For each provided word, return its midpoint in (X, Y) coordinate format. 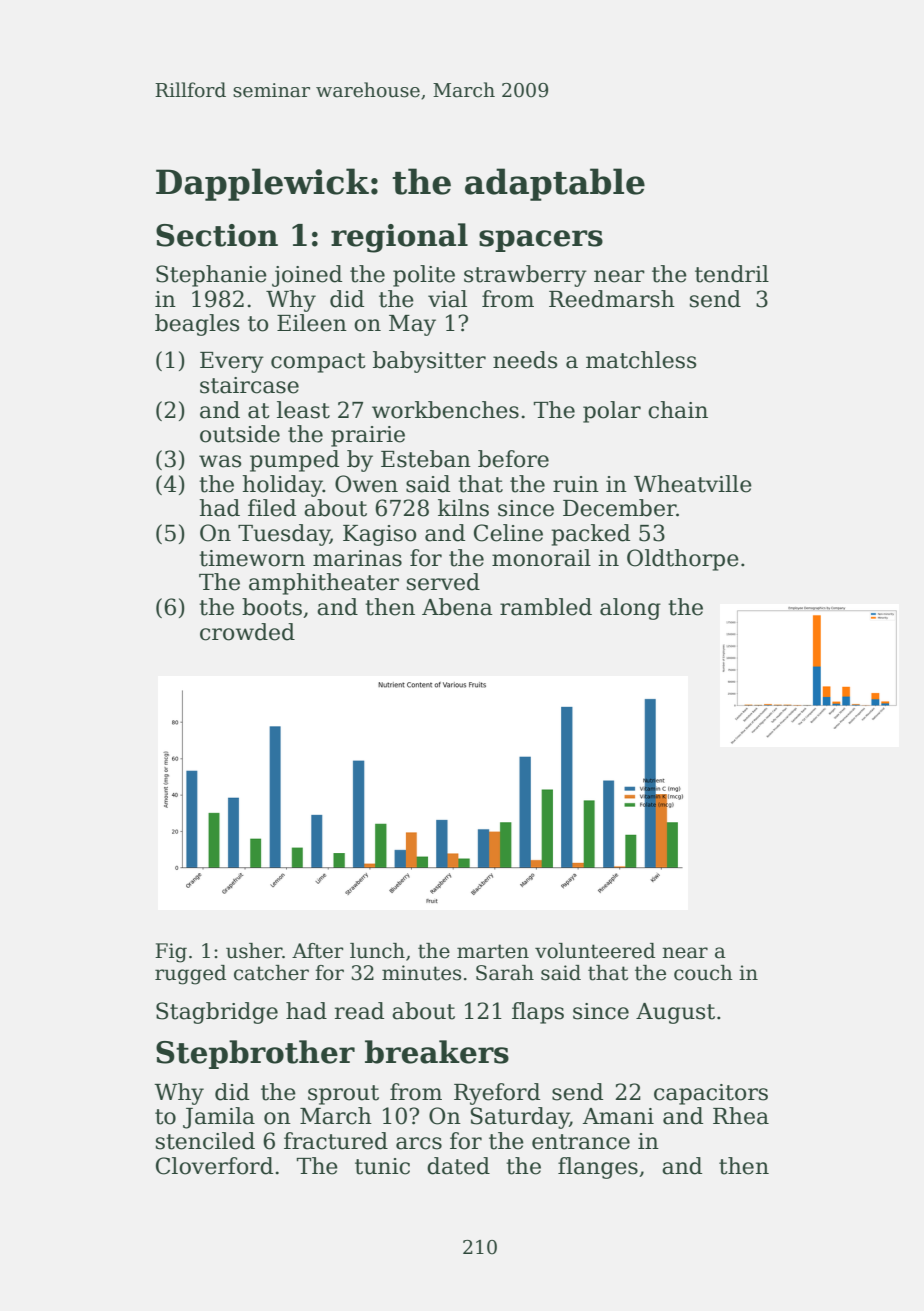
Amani (618, 1116)
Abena (457, 607)
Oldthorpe (683, 560)
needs (525, 360)
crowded (247, 632)
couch (703, 973)
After (317, 951)
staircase (249, 385)
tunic (382, 1166)
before (513, 459)
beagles (197, 325)
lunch (377, 951)
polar (612, 412)
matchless (641, 360)
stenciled (205, 1141)
